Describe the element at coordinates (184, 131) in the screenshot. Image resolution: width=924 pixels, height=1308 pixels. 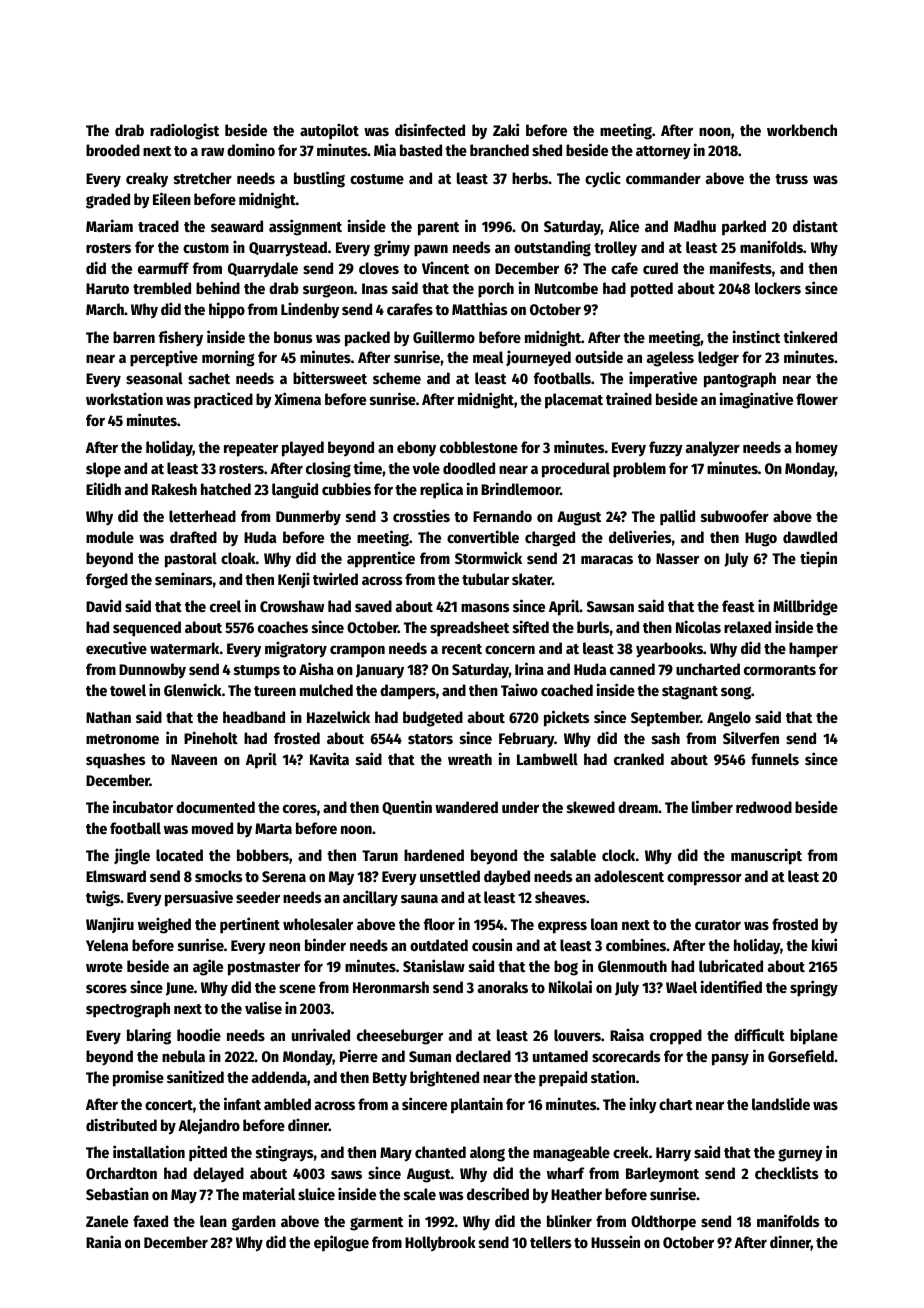
I see `radiologist` at that location.
